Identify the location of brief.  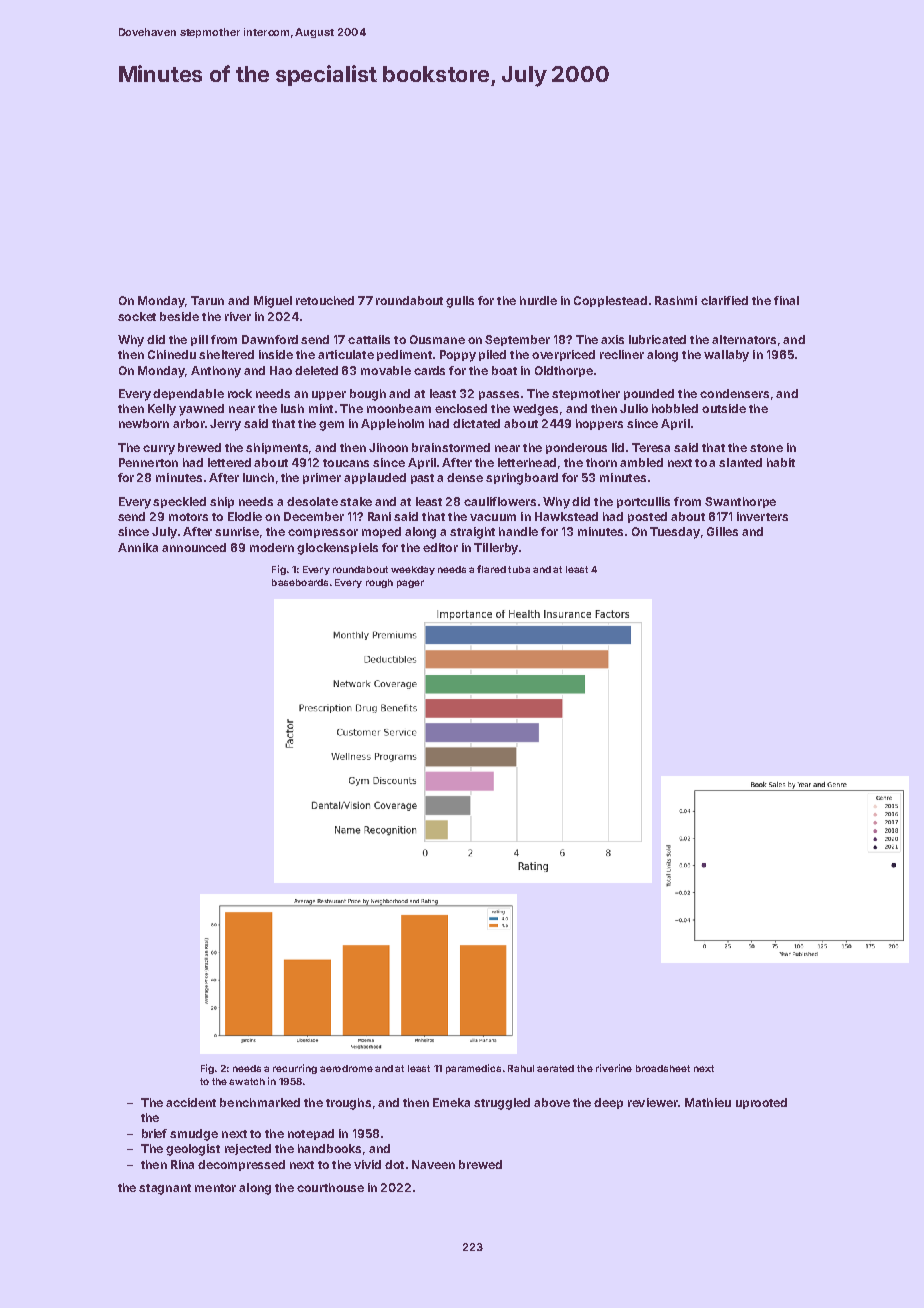
(154, 1133).
